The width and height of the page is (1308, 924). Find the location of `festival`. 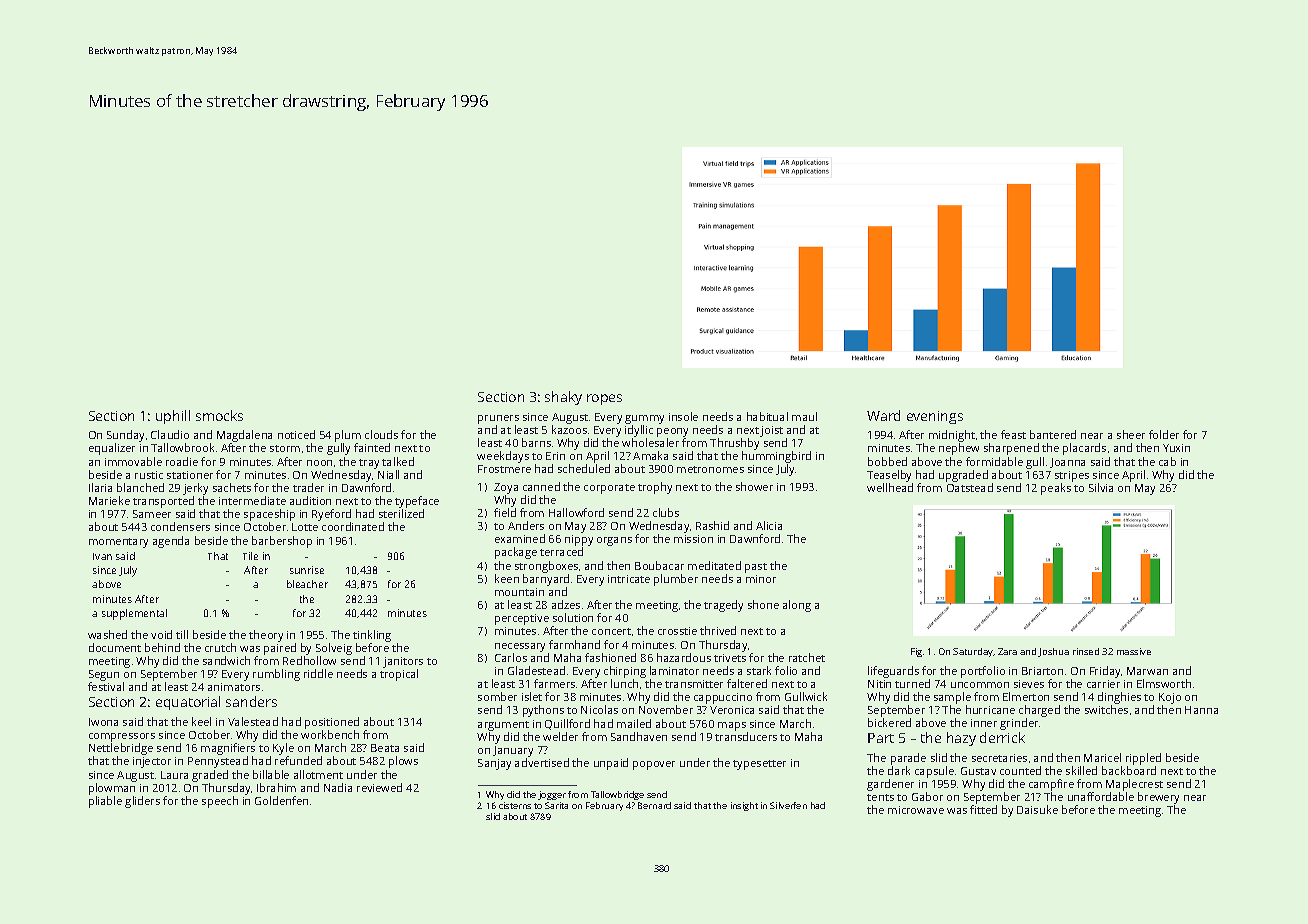

festival is located at coordinates (106, 686).
